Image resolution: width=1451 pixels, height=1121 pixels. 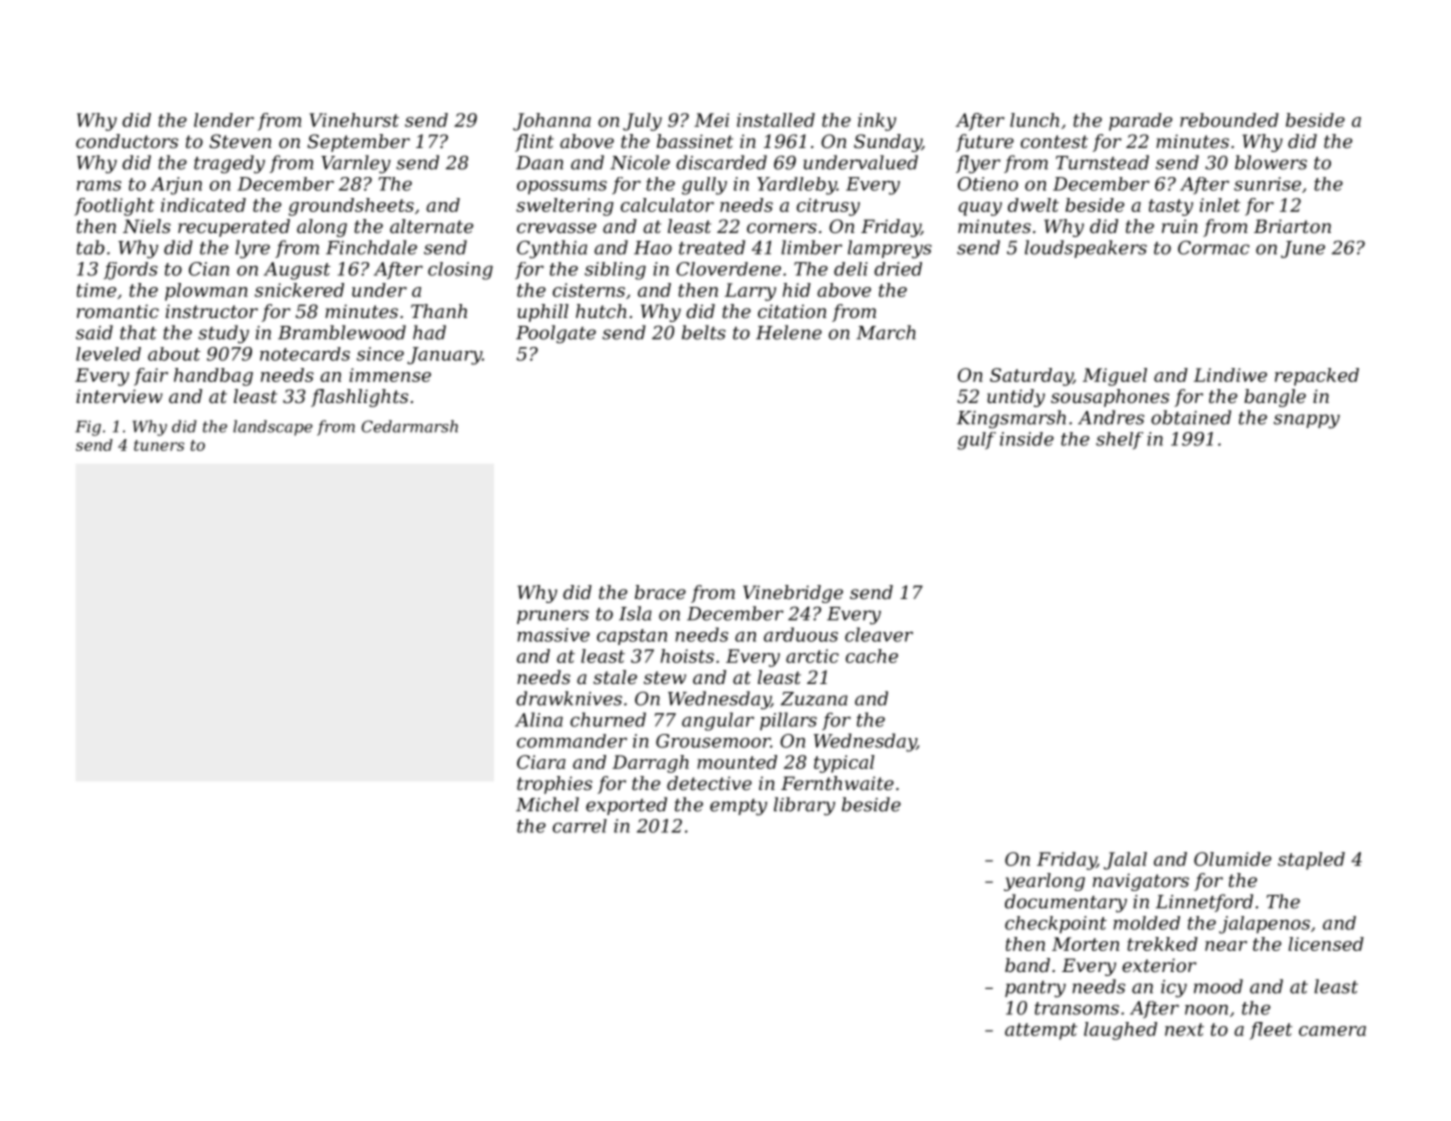 What do you see at coordinates (580, 826) in the screenshot?
I see `carrel` at bounding box center [580, 826].
